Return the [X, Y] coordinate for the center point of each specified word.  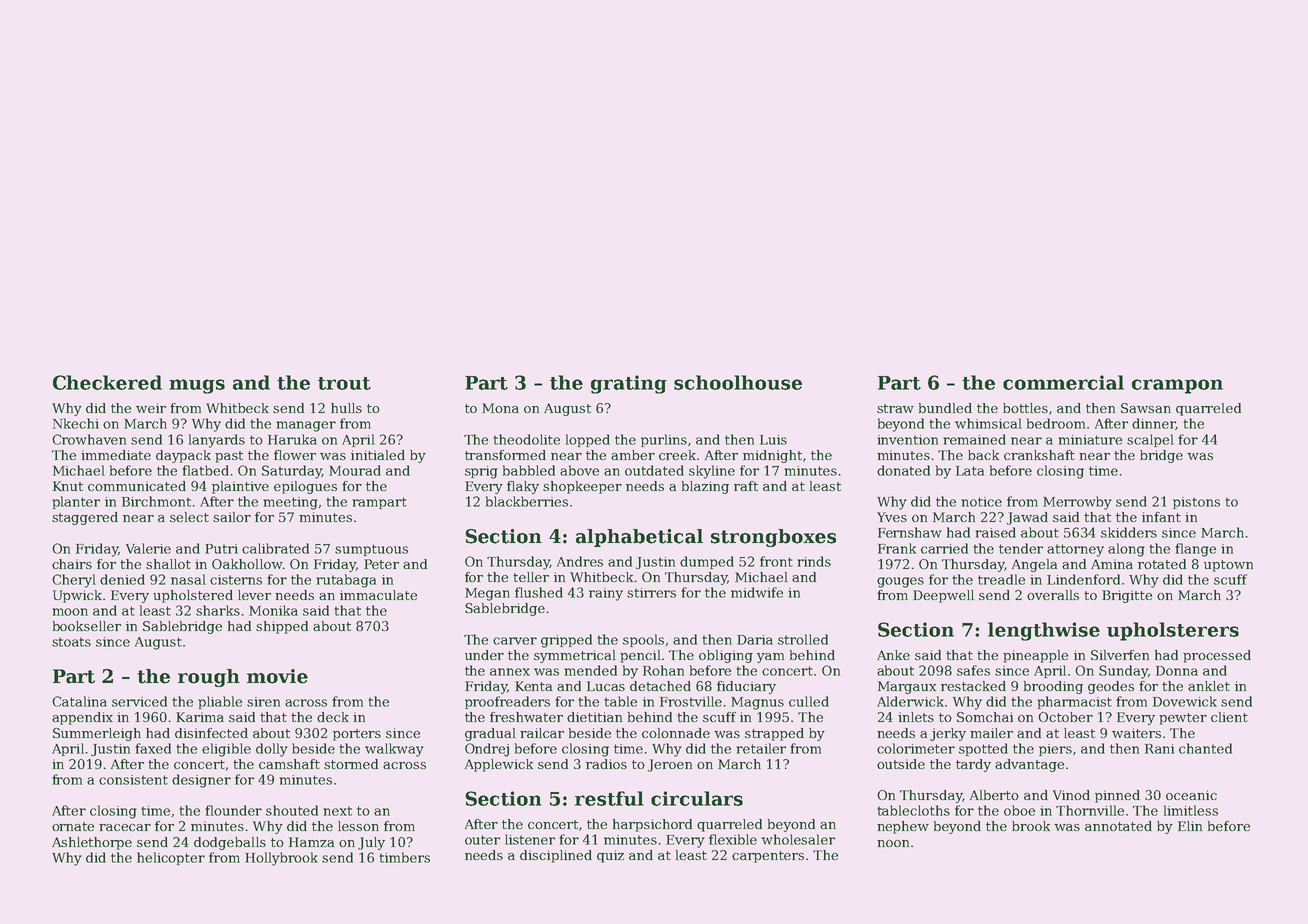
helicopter [171, 858]
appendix [82, 718]
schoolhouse [738, 382]
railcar [542, 733]
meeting [290, 503]
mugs [197, 386]
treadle [1001, 579]
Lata [970, 471]
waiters [1136, 733]
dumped [707, 562]
